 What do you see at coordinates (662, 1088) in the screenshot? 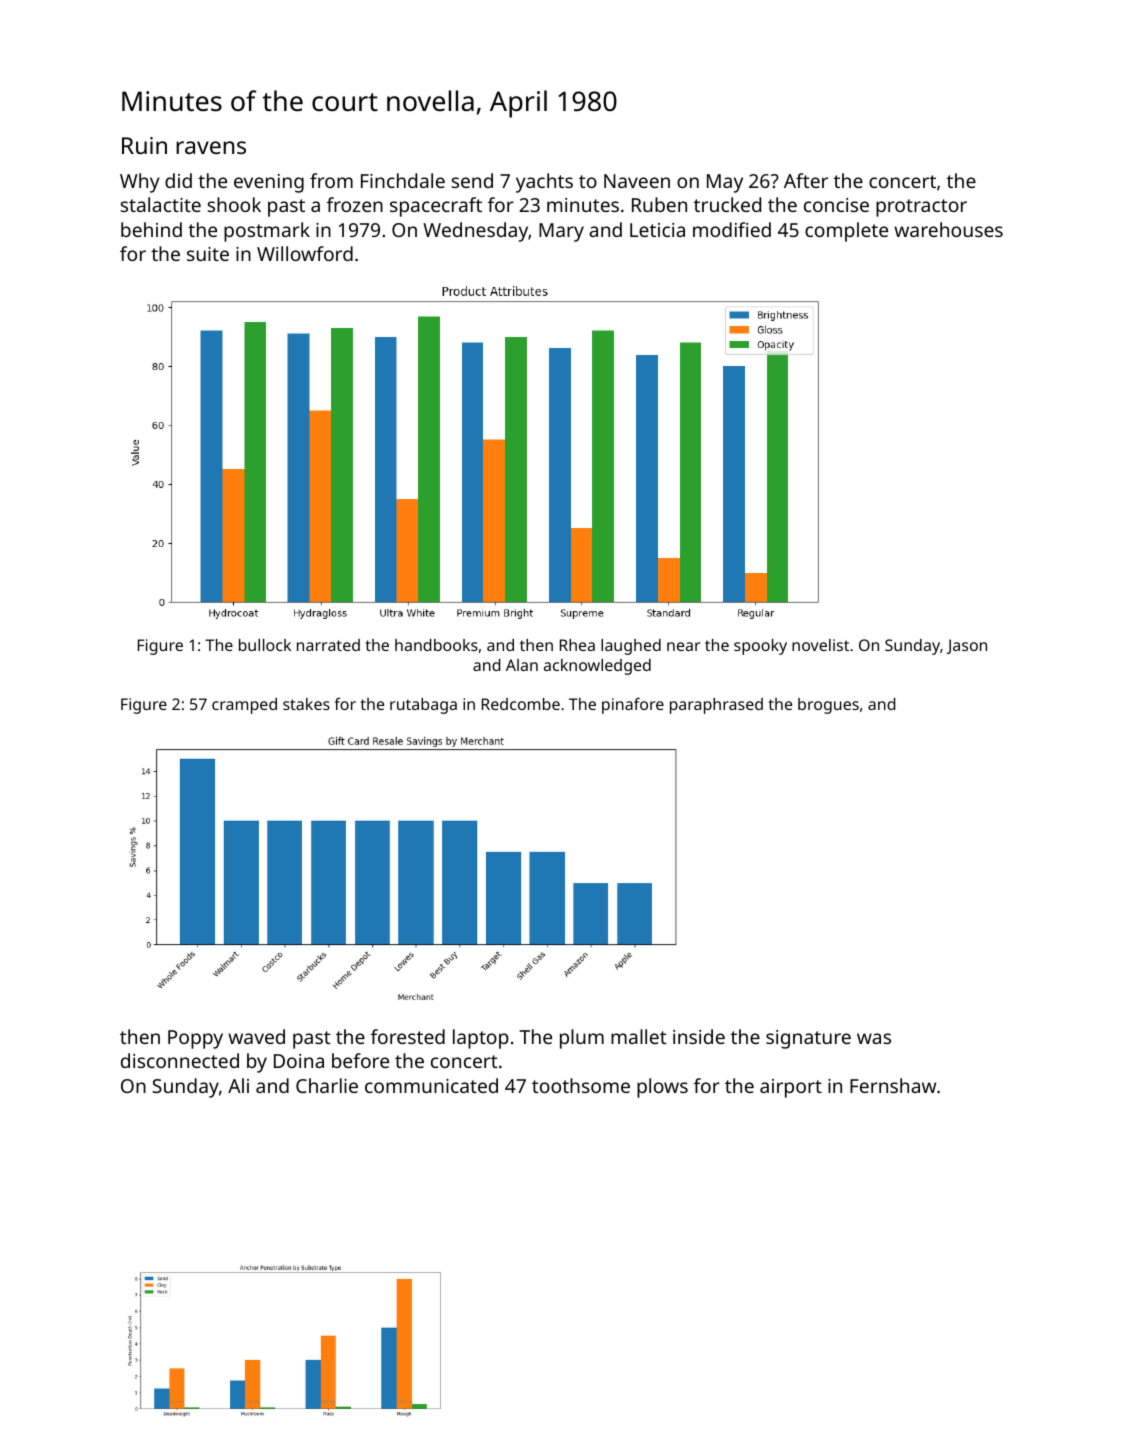
I see `plows` at bounding box center [662, 1088].
